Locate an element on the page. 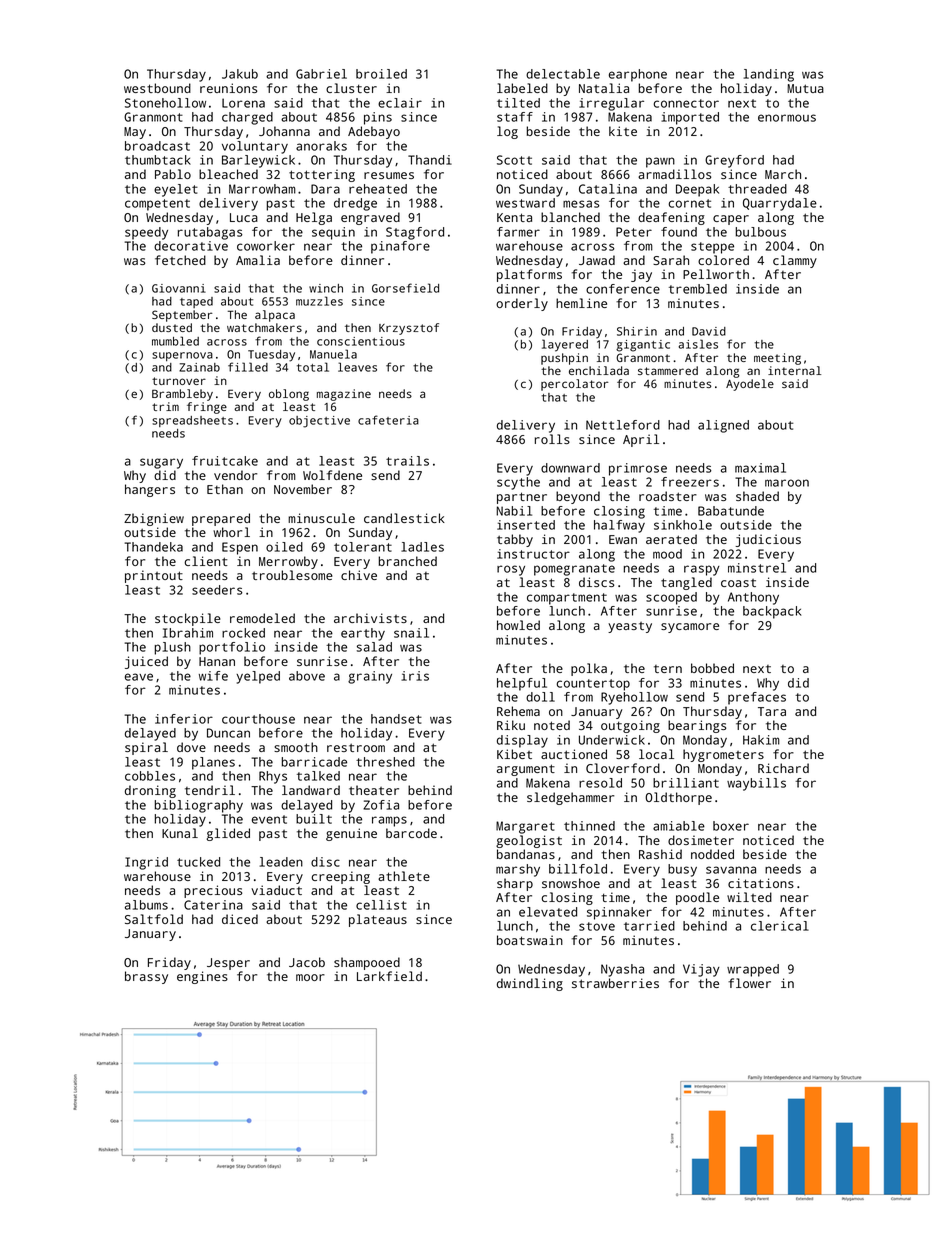 The image size is (952, 1233). Jacob is located at coordinates (307, 962).
